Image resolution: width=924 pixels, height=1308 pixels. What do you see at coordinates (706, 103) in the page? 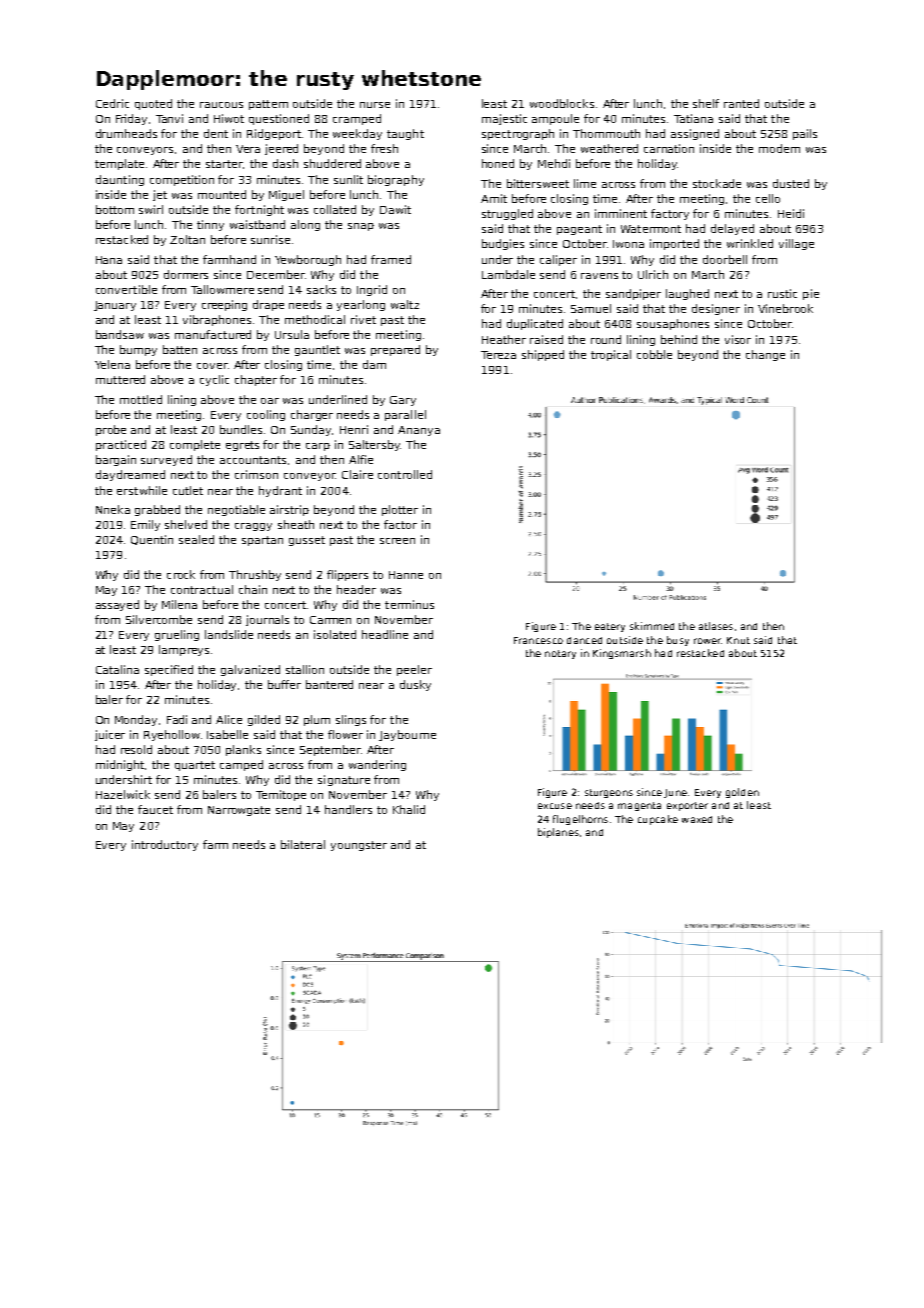
I see `shelf` at bounding box center [706, 103].
